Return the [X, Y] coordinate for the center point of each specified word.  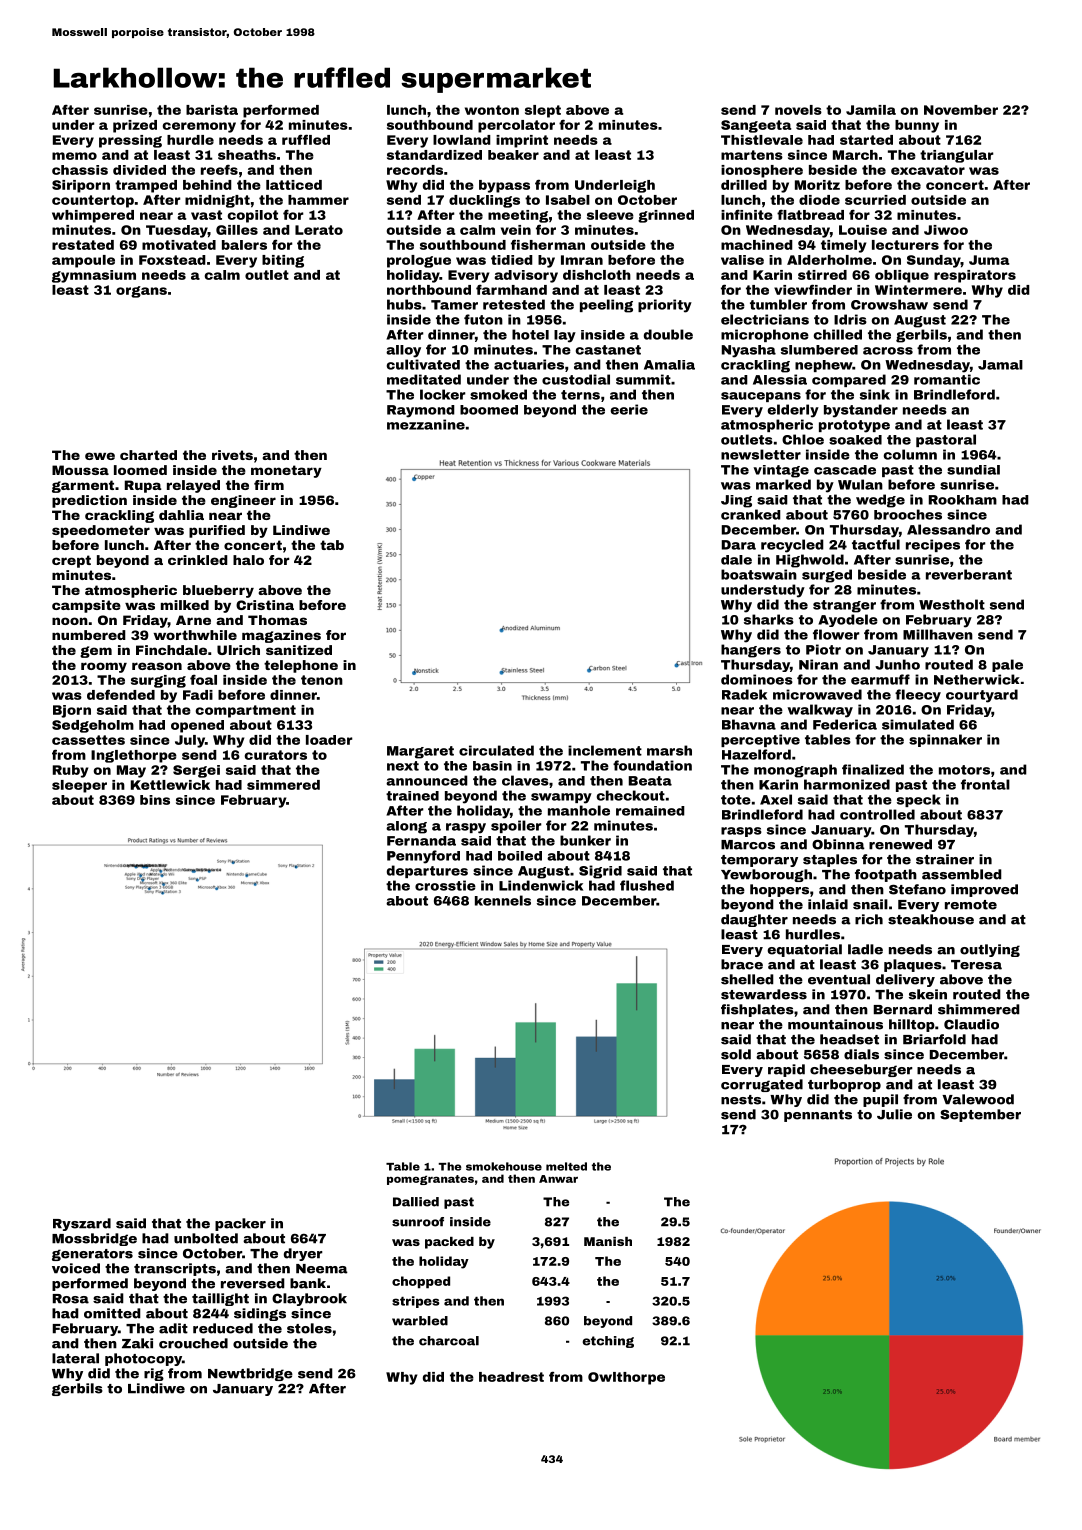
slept [543, 111]
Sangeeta [756, 126]
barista [212, 110]
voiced [76, 1268]
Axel [776, 799]
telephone [301, 666]
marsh [669, 750]
